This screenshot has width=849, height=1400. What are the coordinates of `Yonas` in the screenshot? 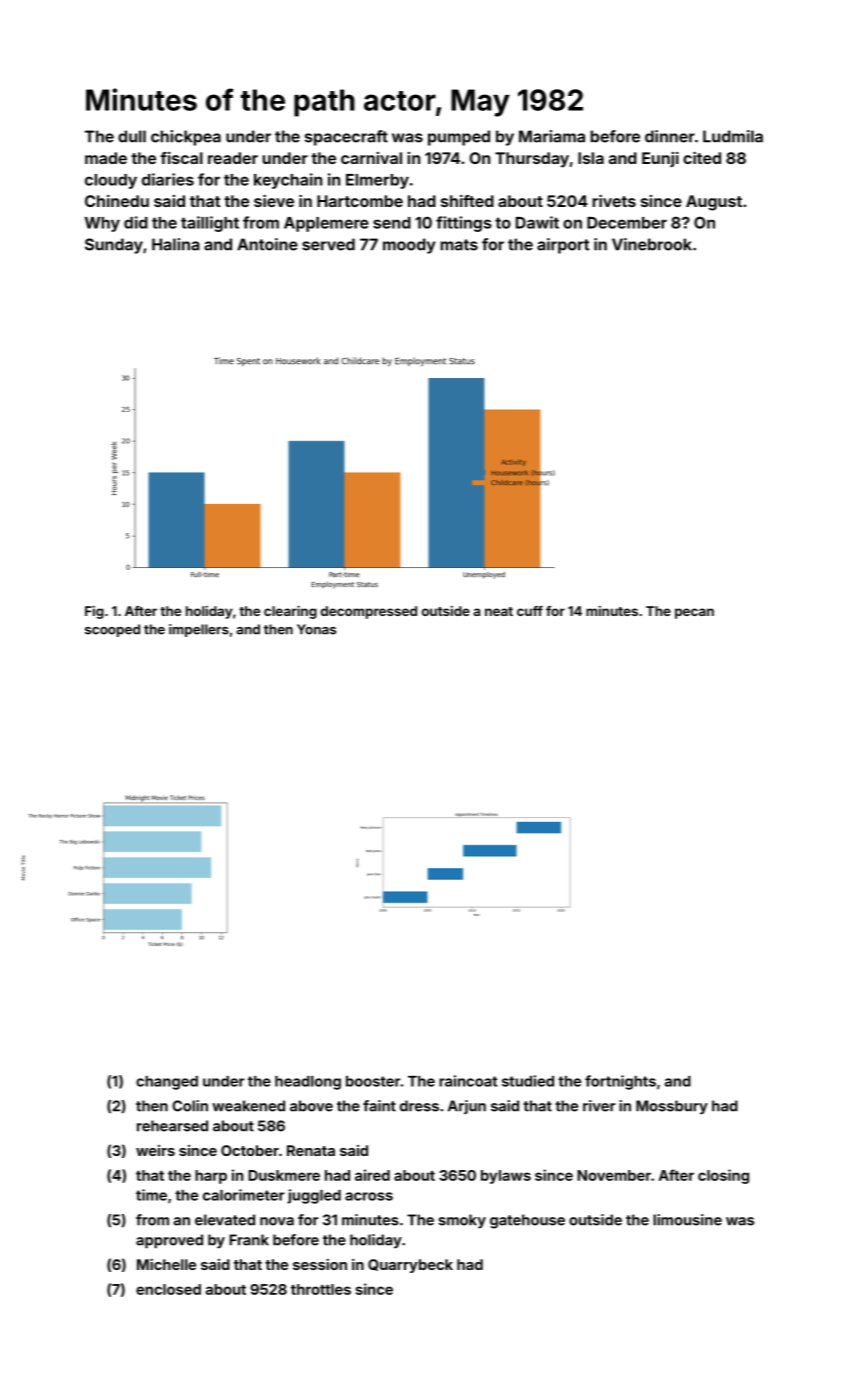 It's located at (316, 629).
